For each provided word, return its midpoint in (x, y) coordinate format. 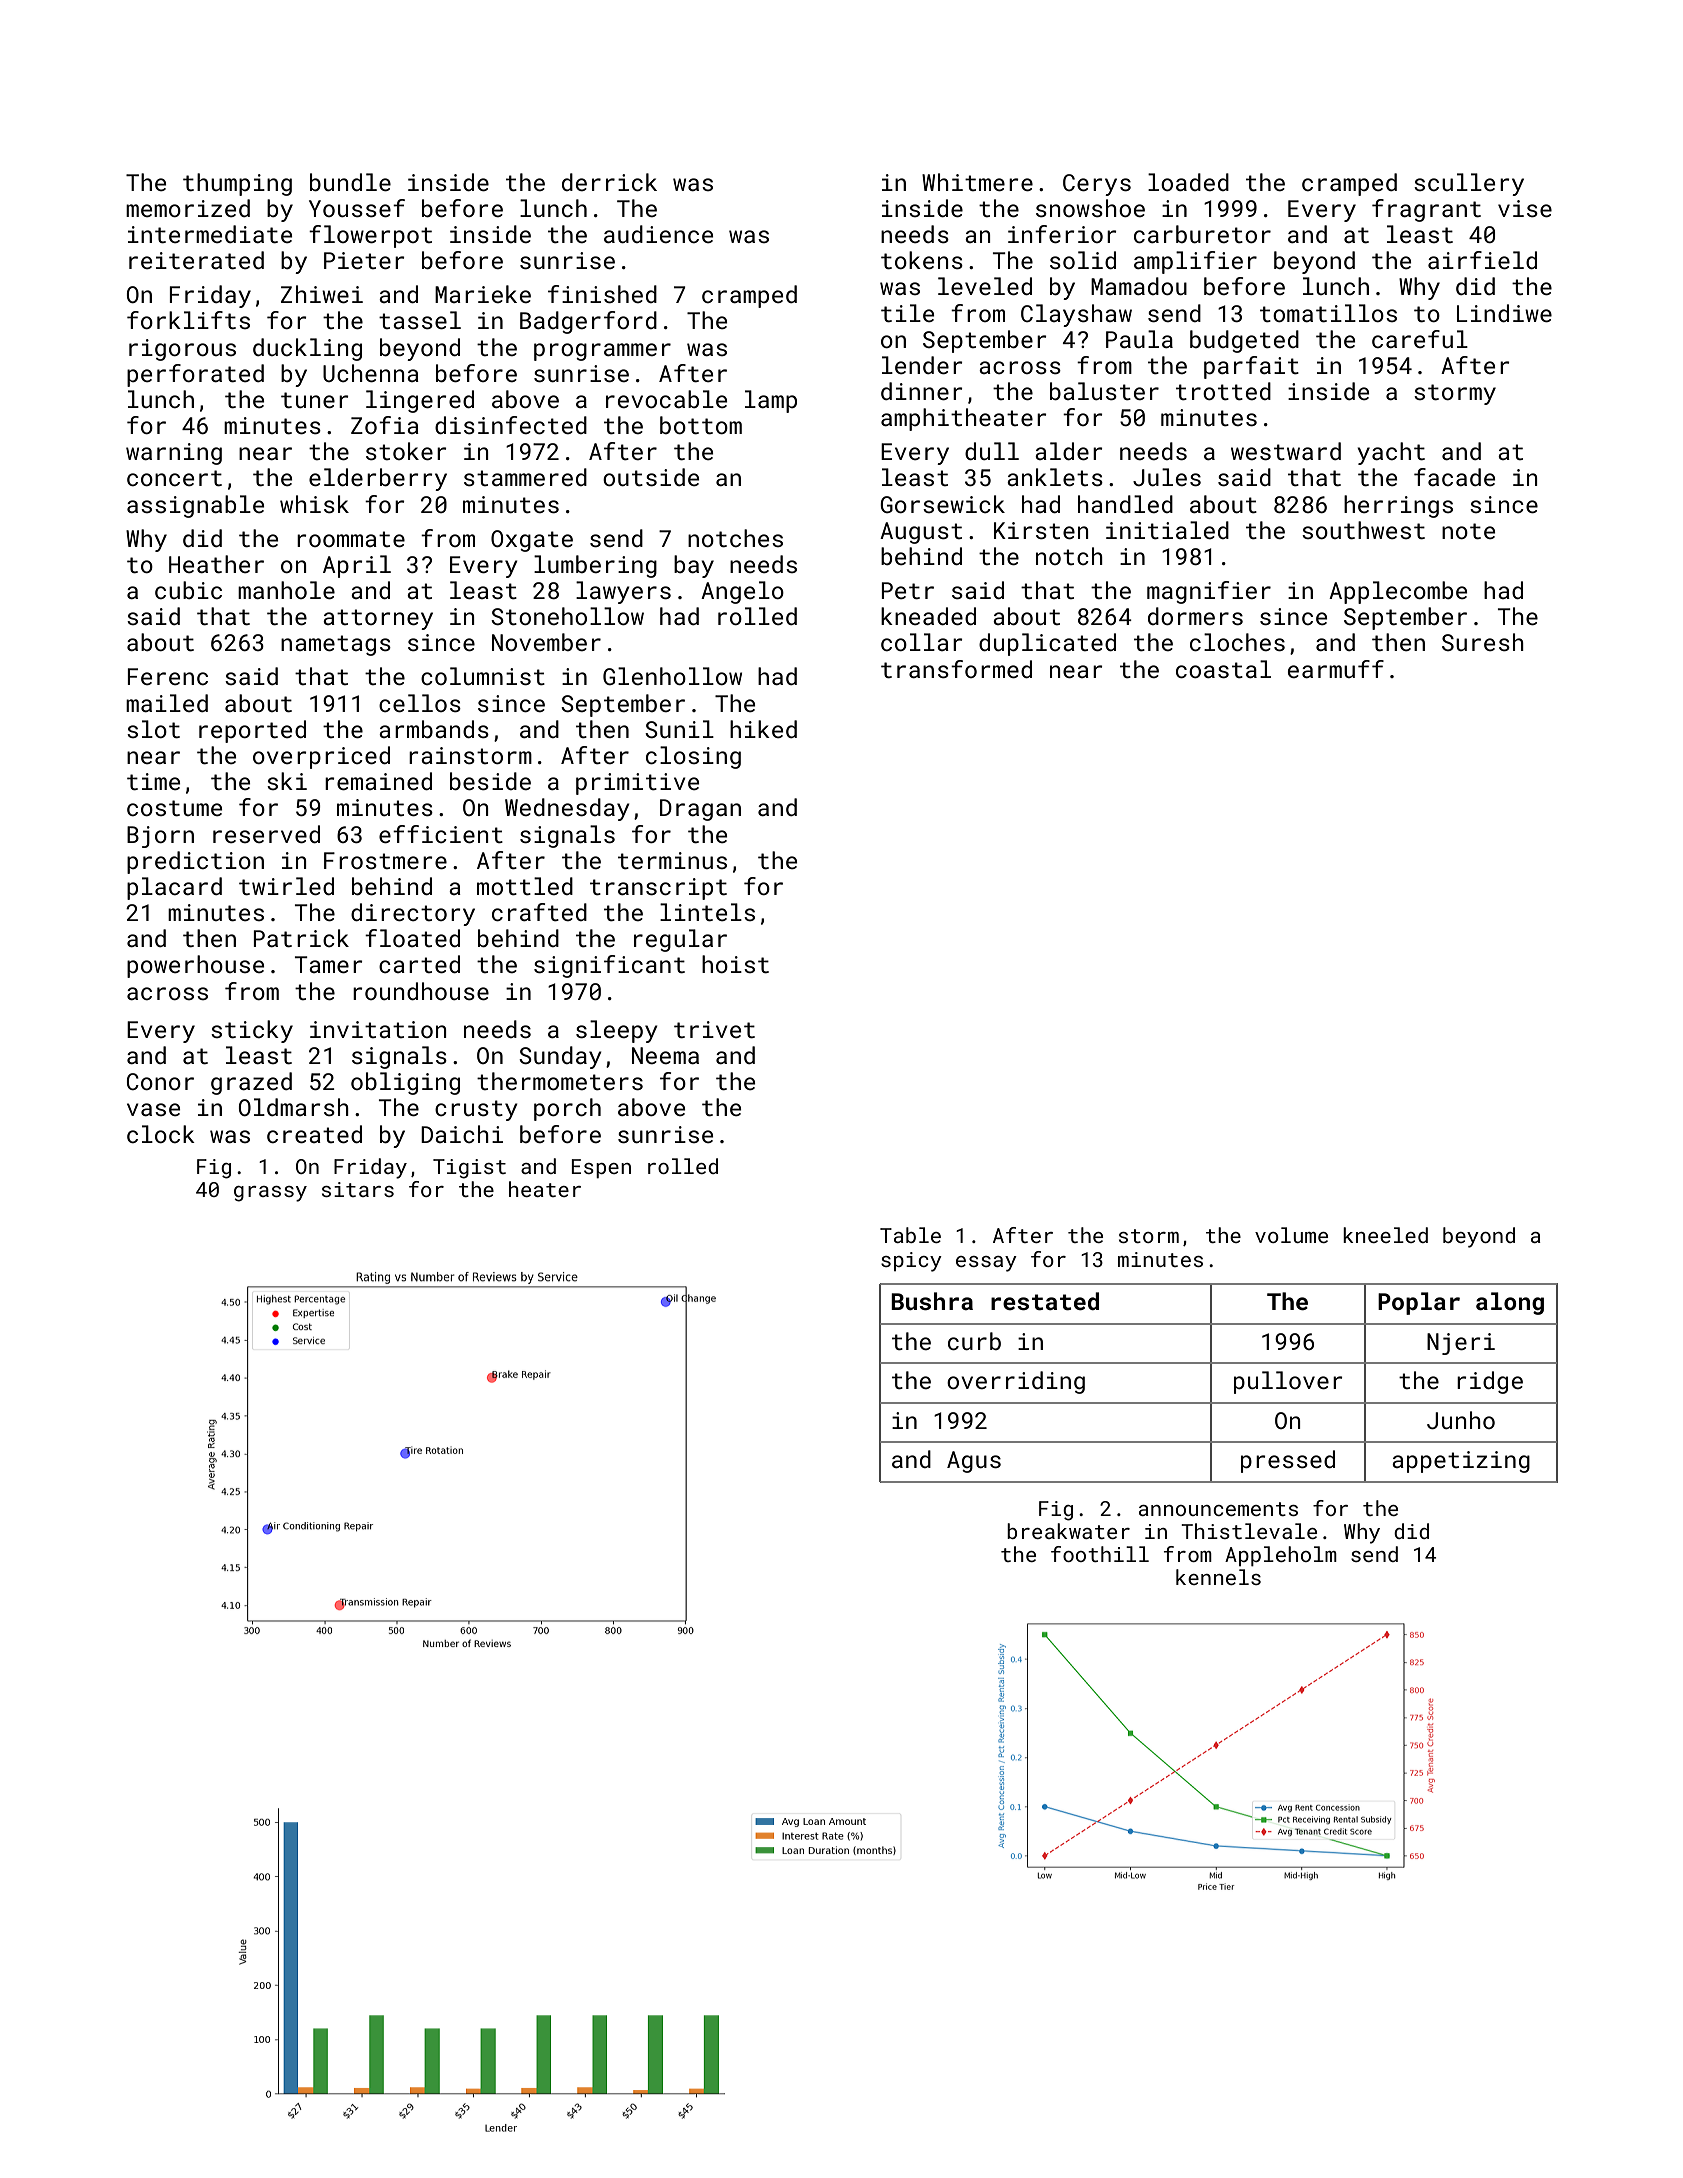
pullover (1288, 1382)
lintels (707, 912)
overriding (1016, 1382)
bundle (350, 182)
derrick (609, 182)
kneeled (1385, 1235)
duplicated (1047, 644)
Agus (974, 1462)
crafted (539, 912)
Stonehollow (567, 616)
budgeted (1244, 341)
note (1468, 531)
